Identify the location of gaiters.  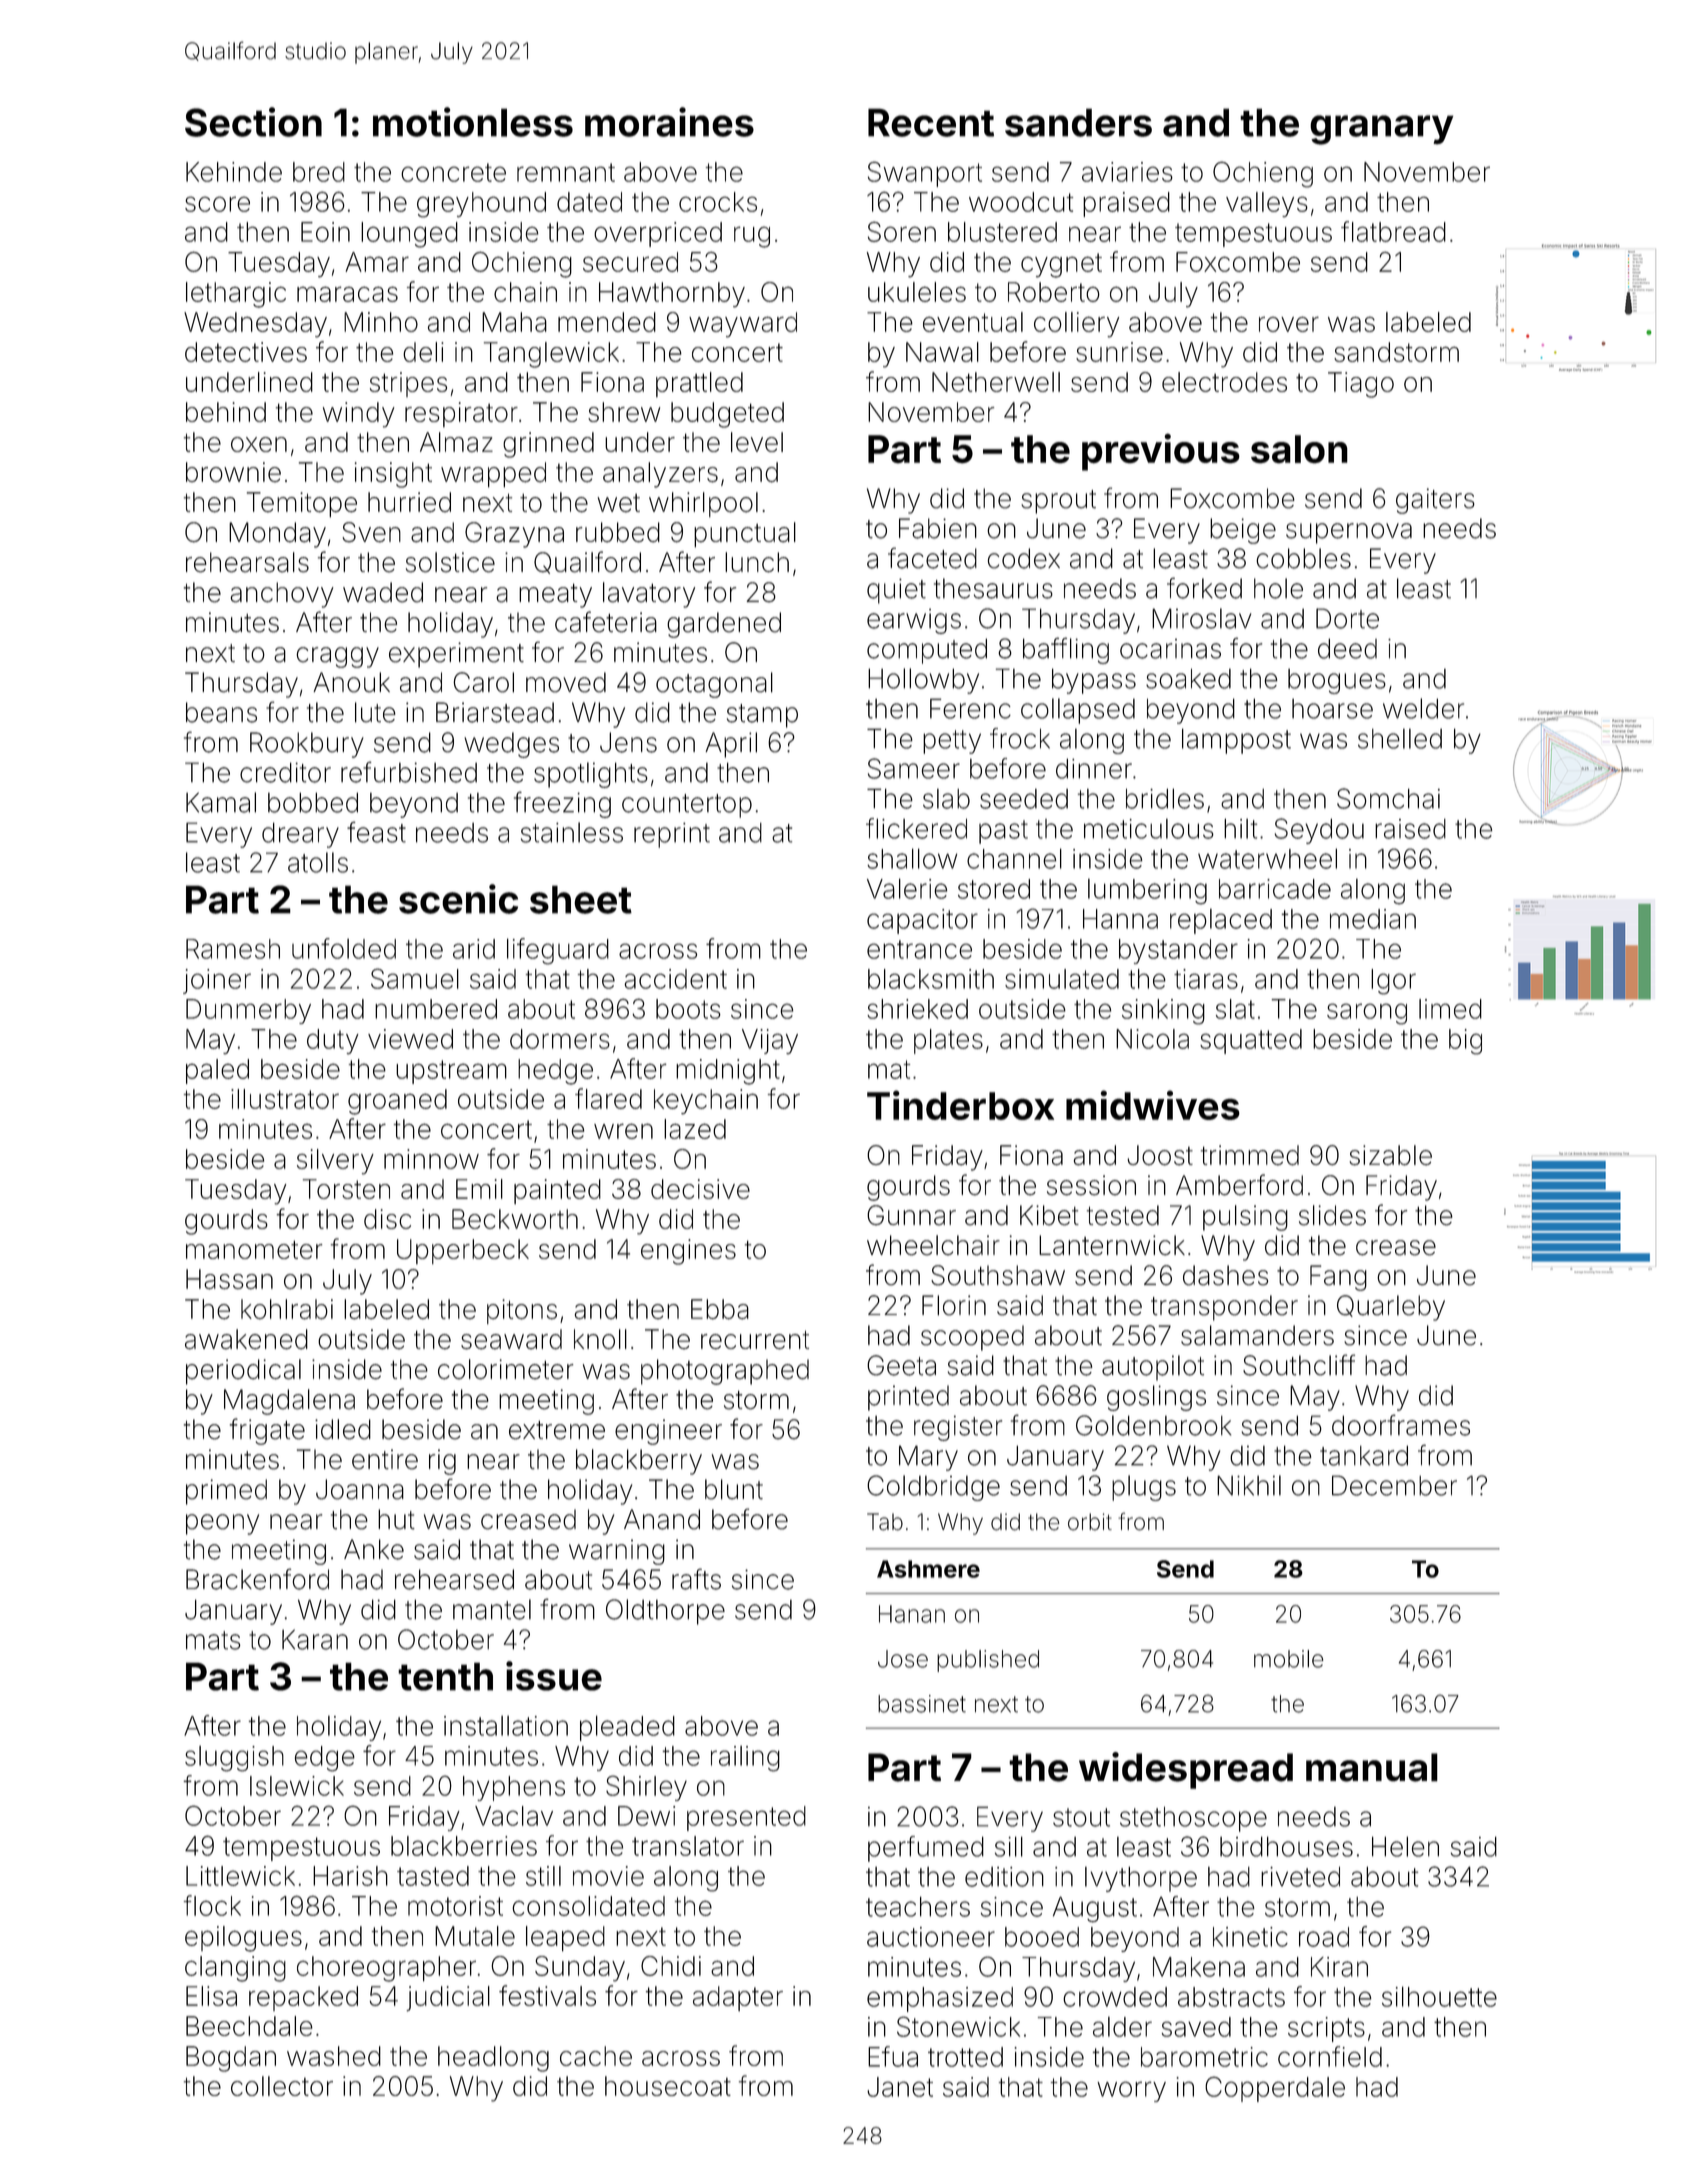
(1435, 501).
